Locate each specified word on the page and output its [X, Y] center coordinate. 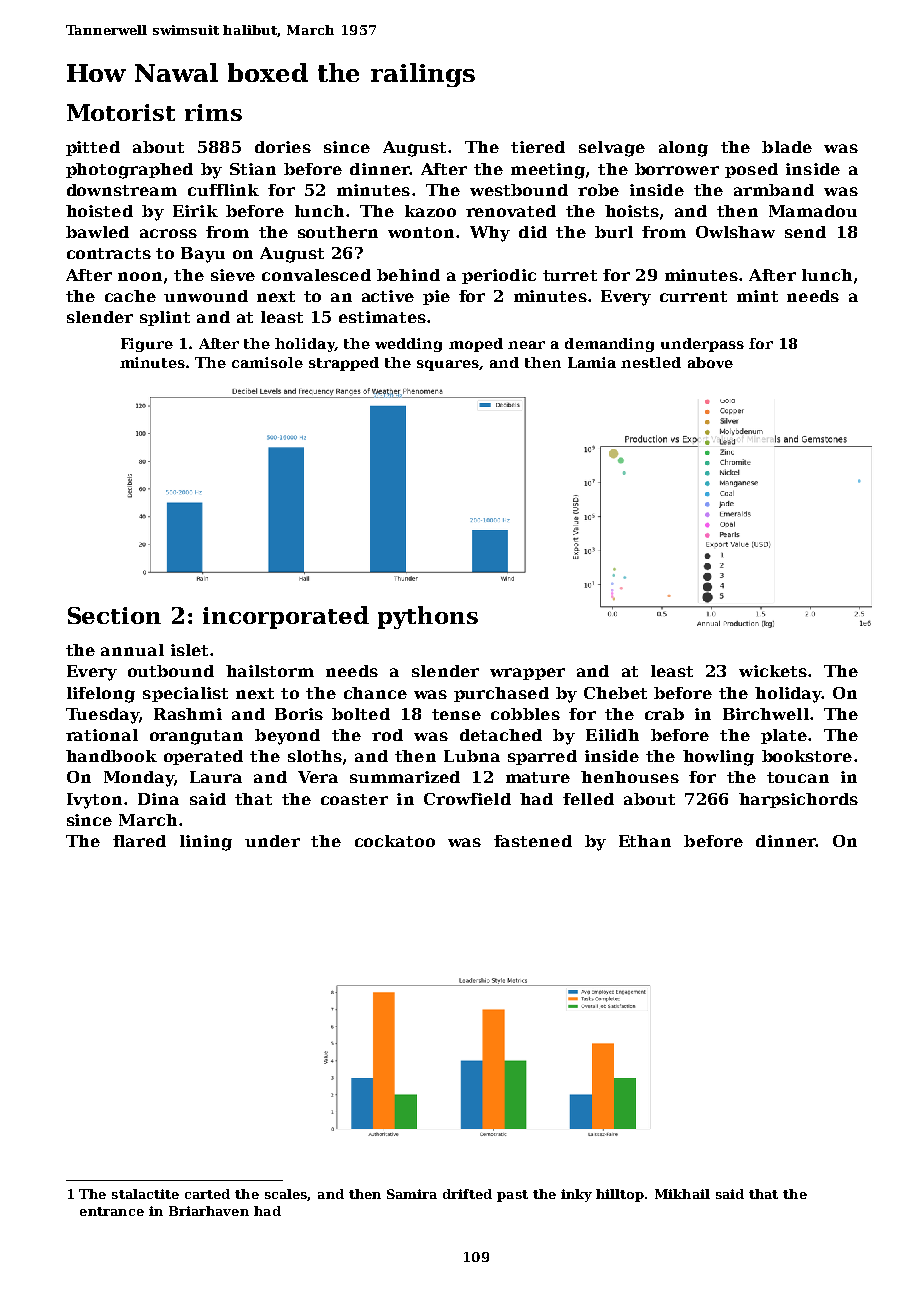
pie [436, 297]
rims [213, 112]
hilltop [620, 1195]
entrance [112, 1211]
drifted [467, 1194]
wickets [773, 671]
